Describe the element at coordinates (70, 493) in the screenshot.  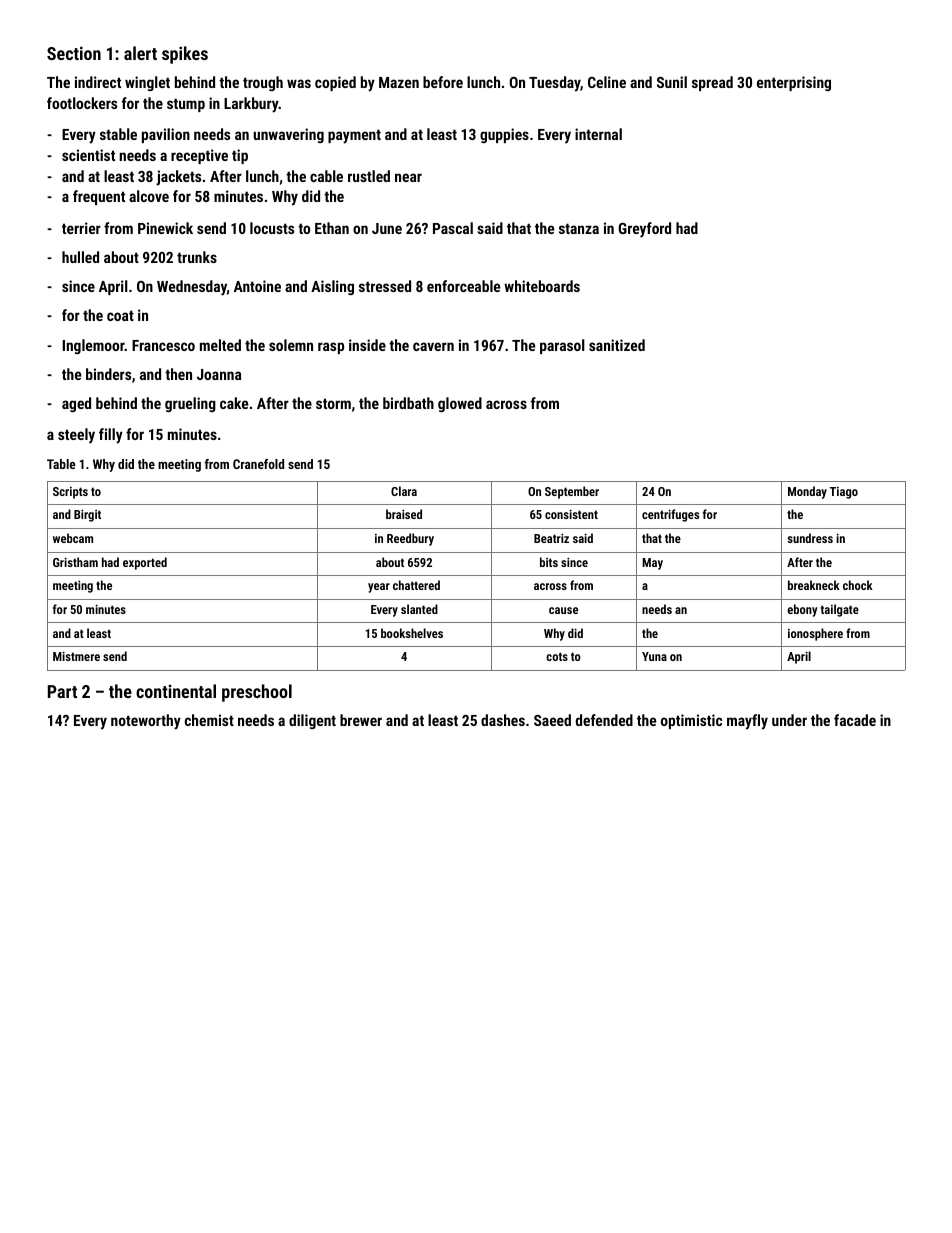
I see `Scripts` at that location.
